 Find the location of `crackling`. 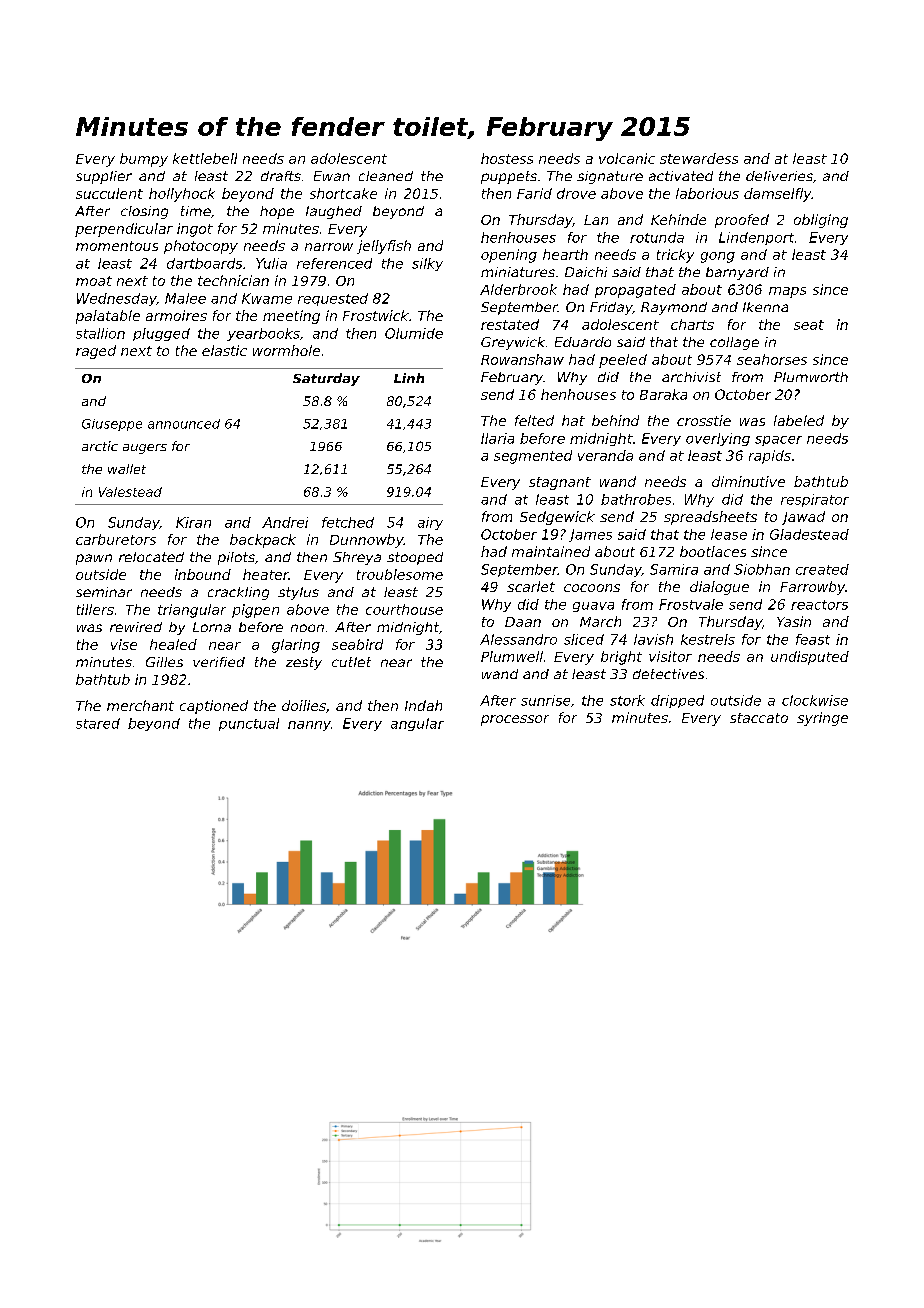

crackling is located at coordinates (238, 593).
